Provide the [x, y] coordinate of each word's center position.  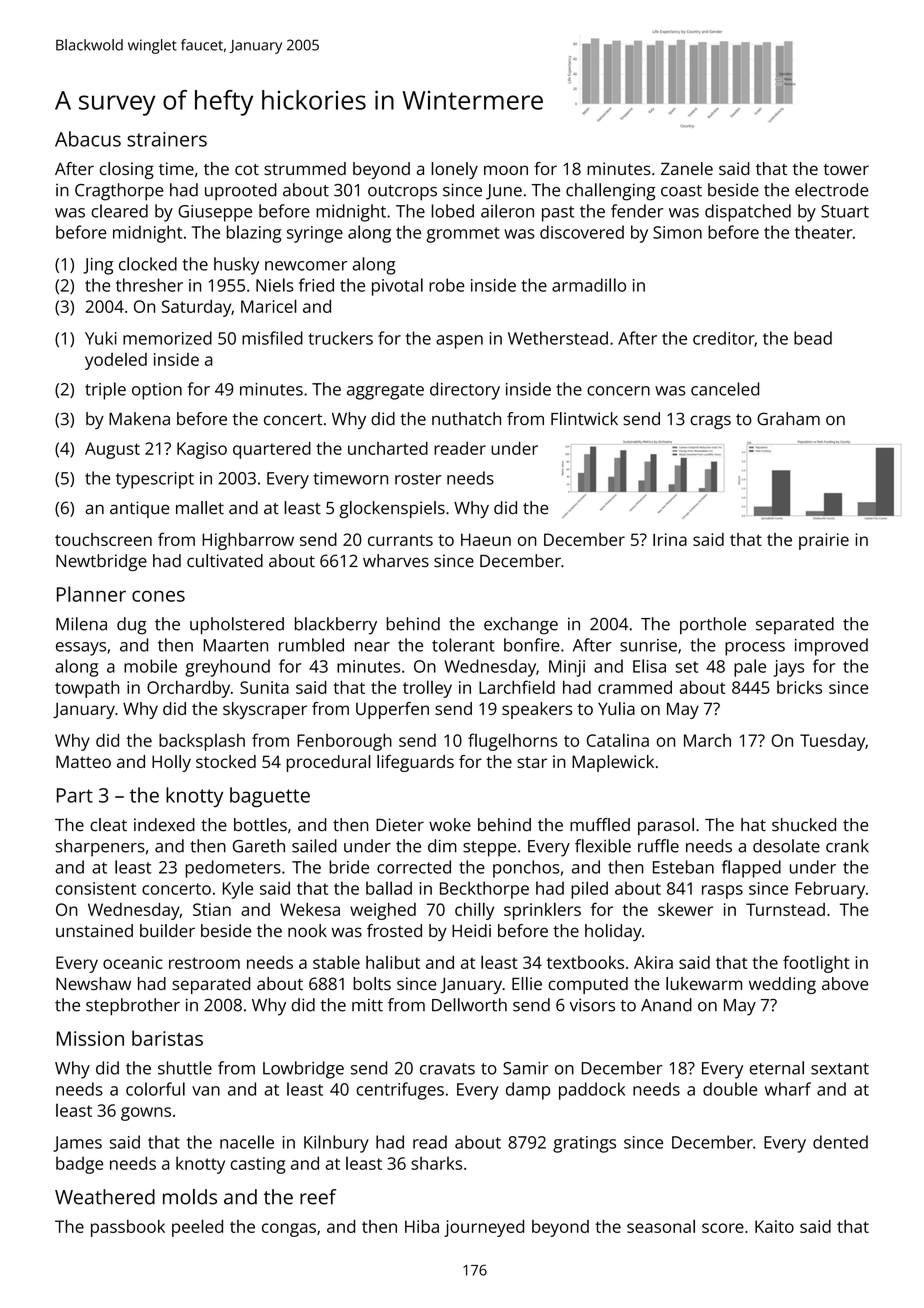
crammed [635, 687]
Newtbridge [101, 562]
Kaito [774, 1226]
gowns [146, 1114]
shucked [804, 825]
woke [450, 825]
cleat [108, 825]
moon [506, 170]
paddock [592, 1091]
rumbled [311, 645]
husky [236, 266]
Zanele [687, 168]
